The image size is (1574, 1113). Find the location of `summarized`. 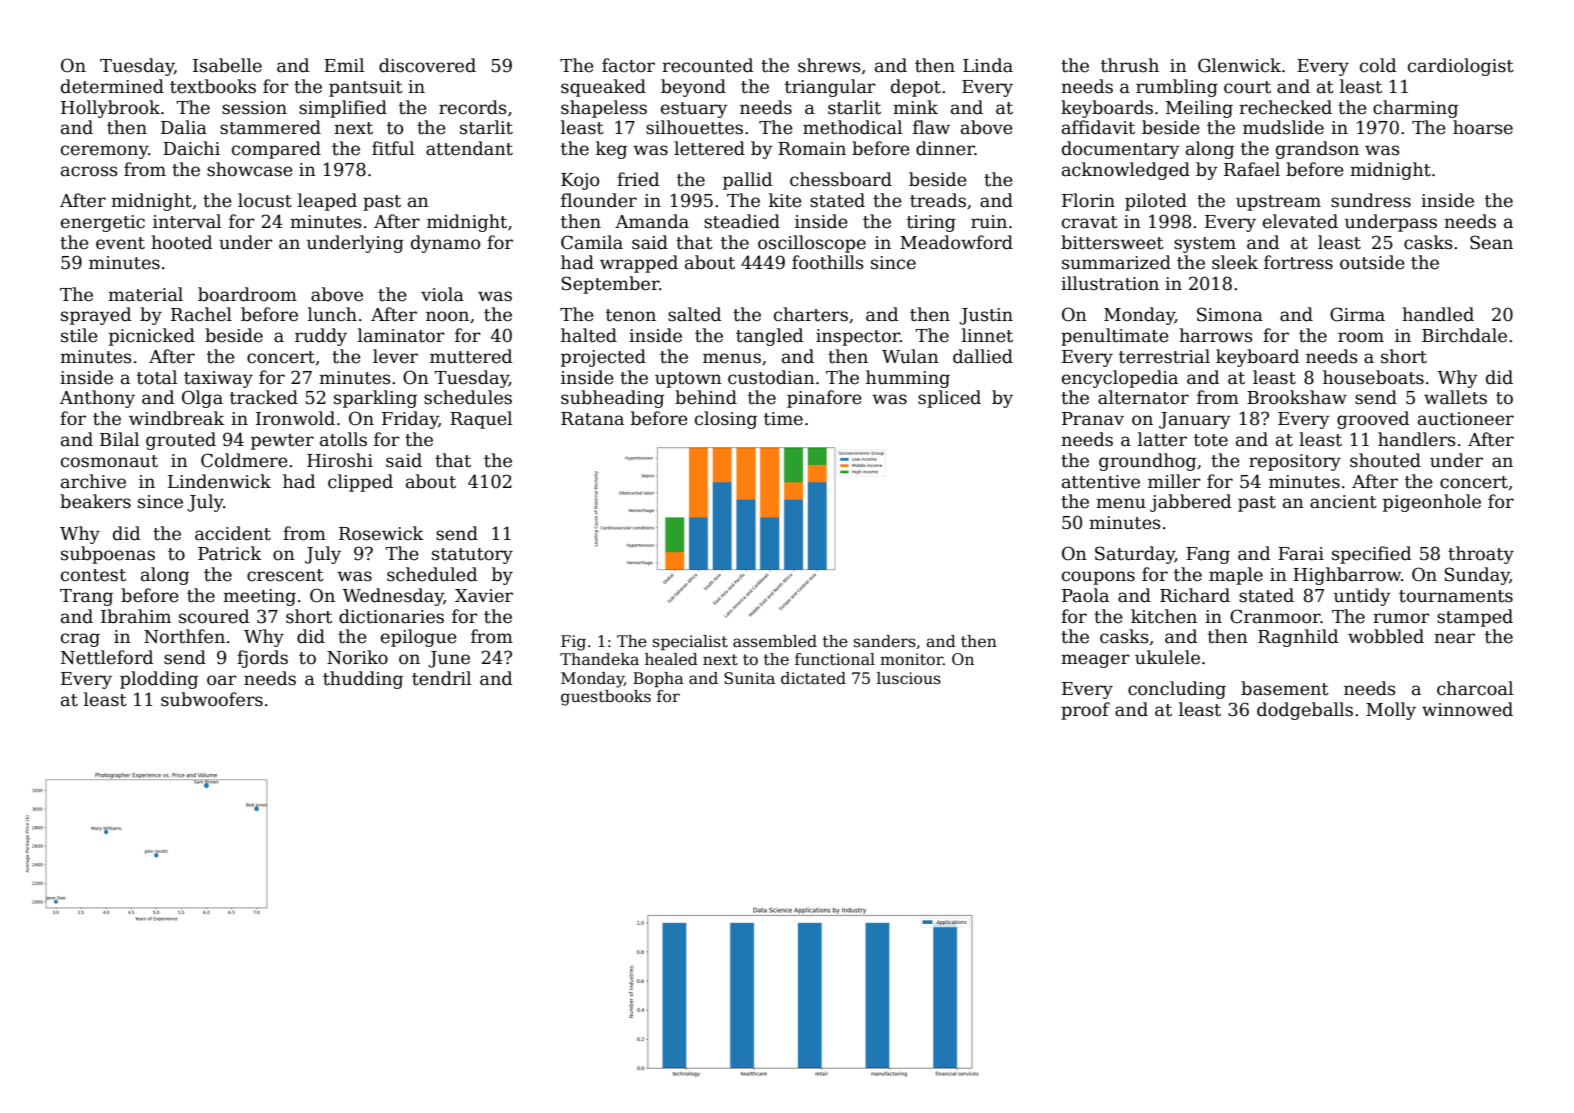

summarized is located at coordinates (1116, 262).
